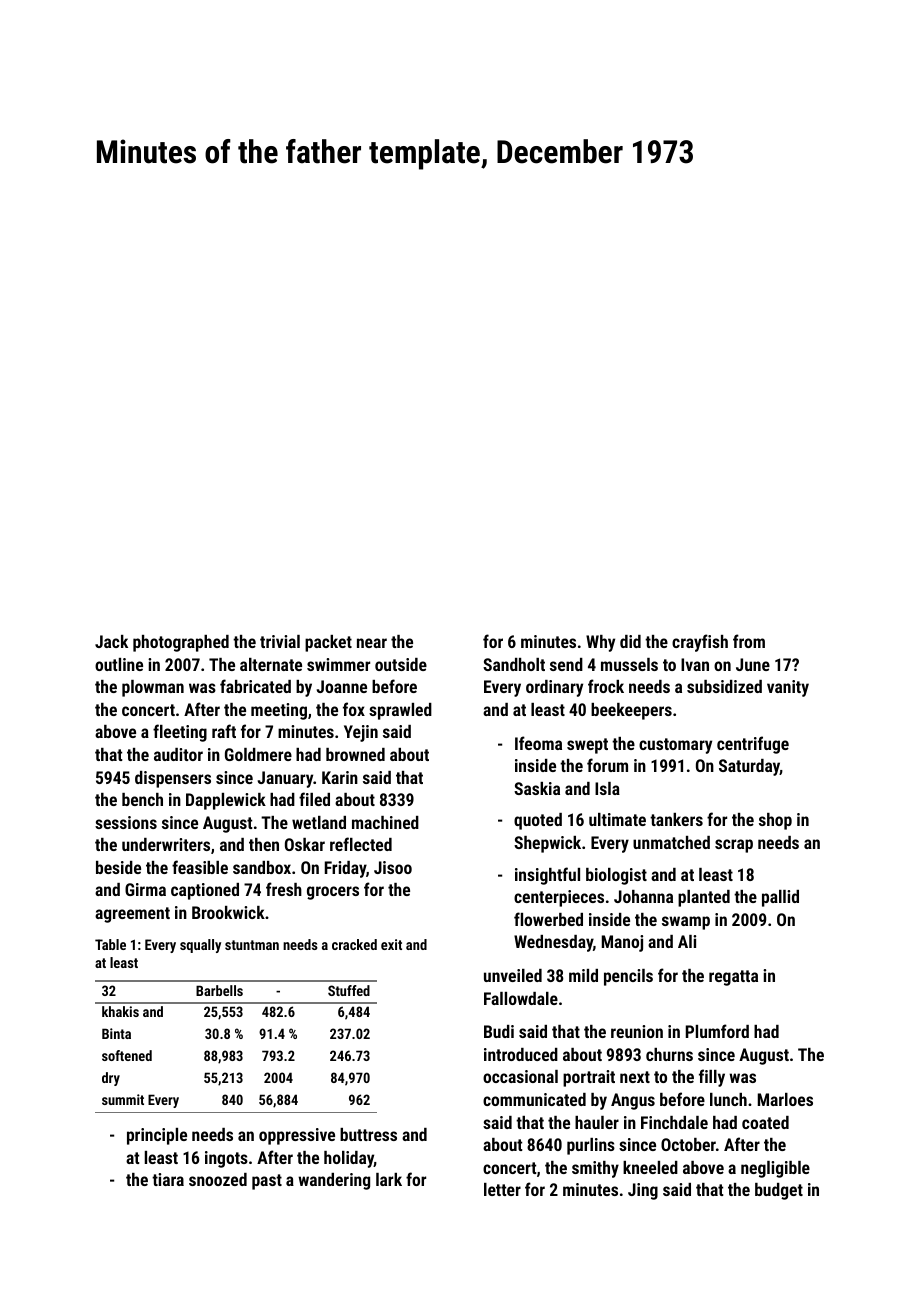  Describe the element at coordinates (372, 643) in the page. I see `near` at that location.
